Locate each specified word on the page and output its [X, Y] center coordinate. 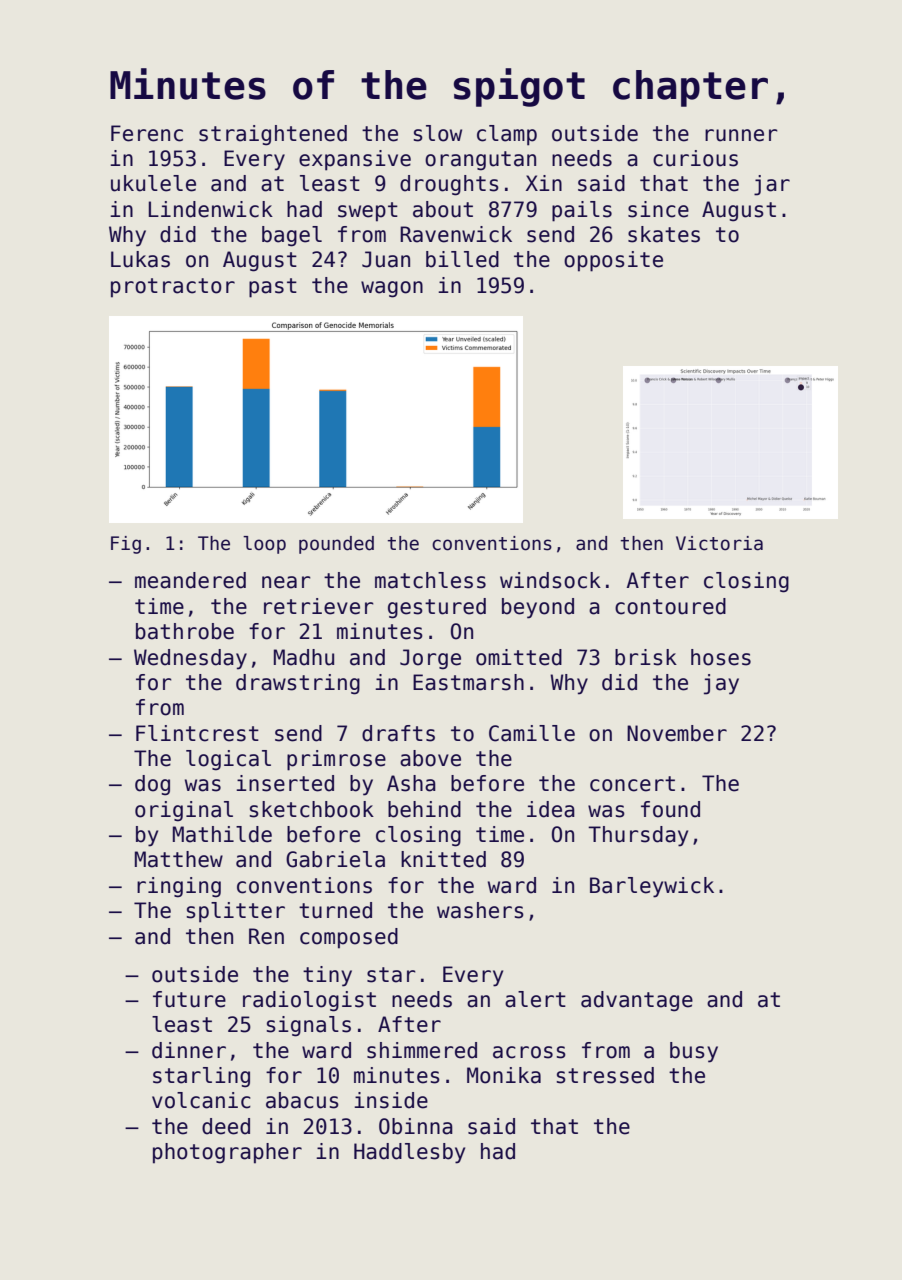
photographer [227, 1153]
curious [695, 158]
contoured [670, 606]
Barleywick [652, 887]
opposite [613, 261]
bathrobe [185, 631]
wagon [392, 289]
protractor [173, 288]
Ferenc [147, 133]
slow [437, 133]
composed [349, 938]
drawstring [298, 684]
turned [335, 910]
